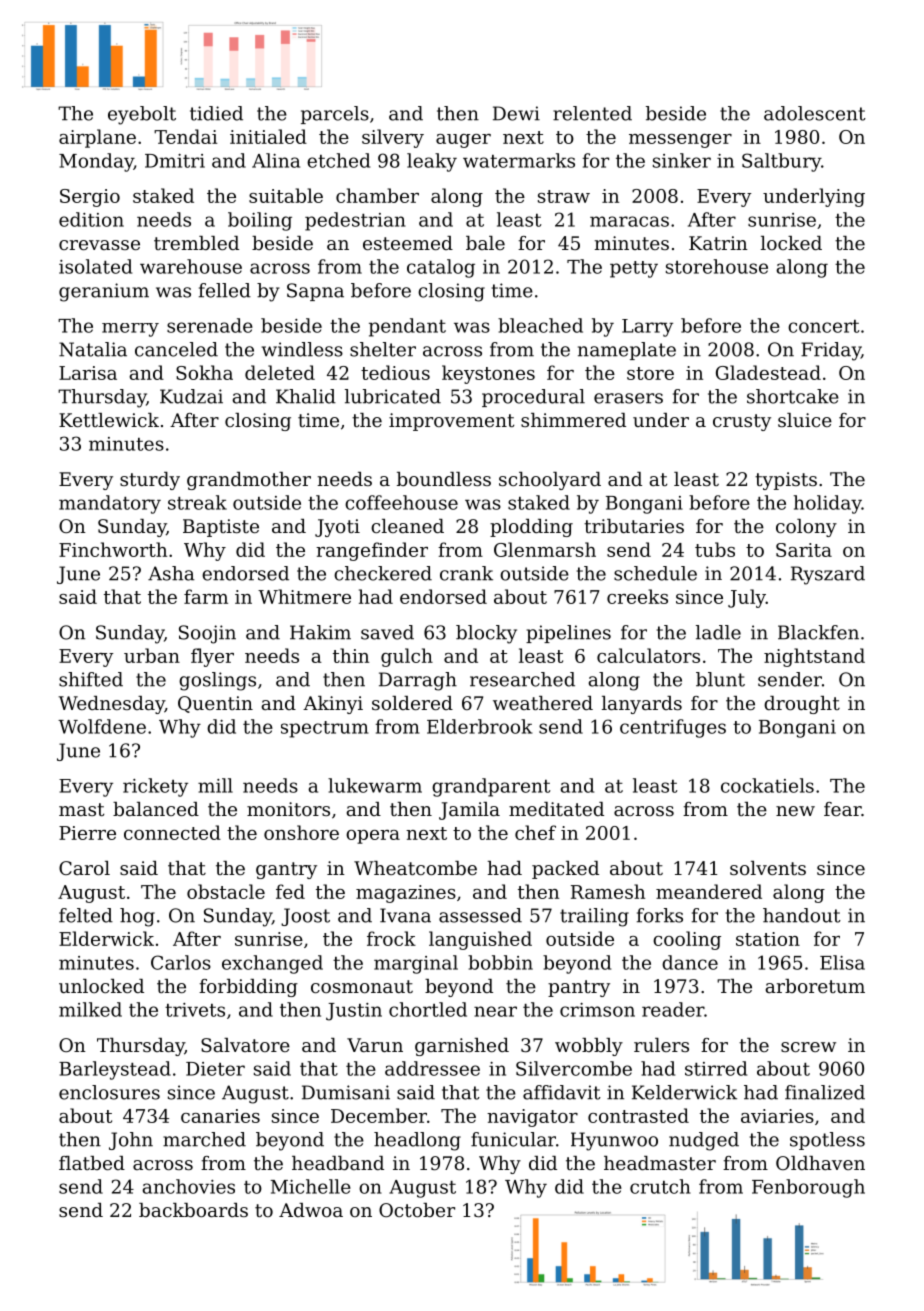 The width and height of the image is (924, 1311). Describe the element at coordinates (172, 832) in the image. I see `connected` at that location.
